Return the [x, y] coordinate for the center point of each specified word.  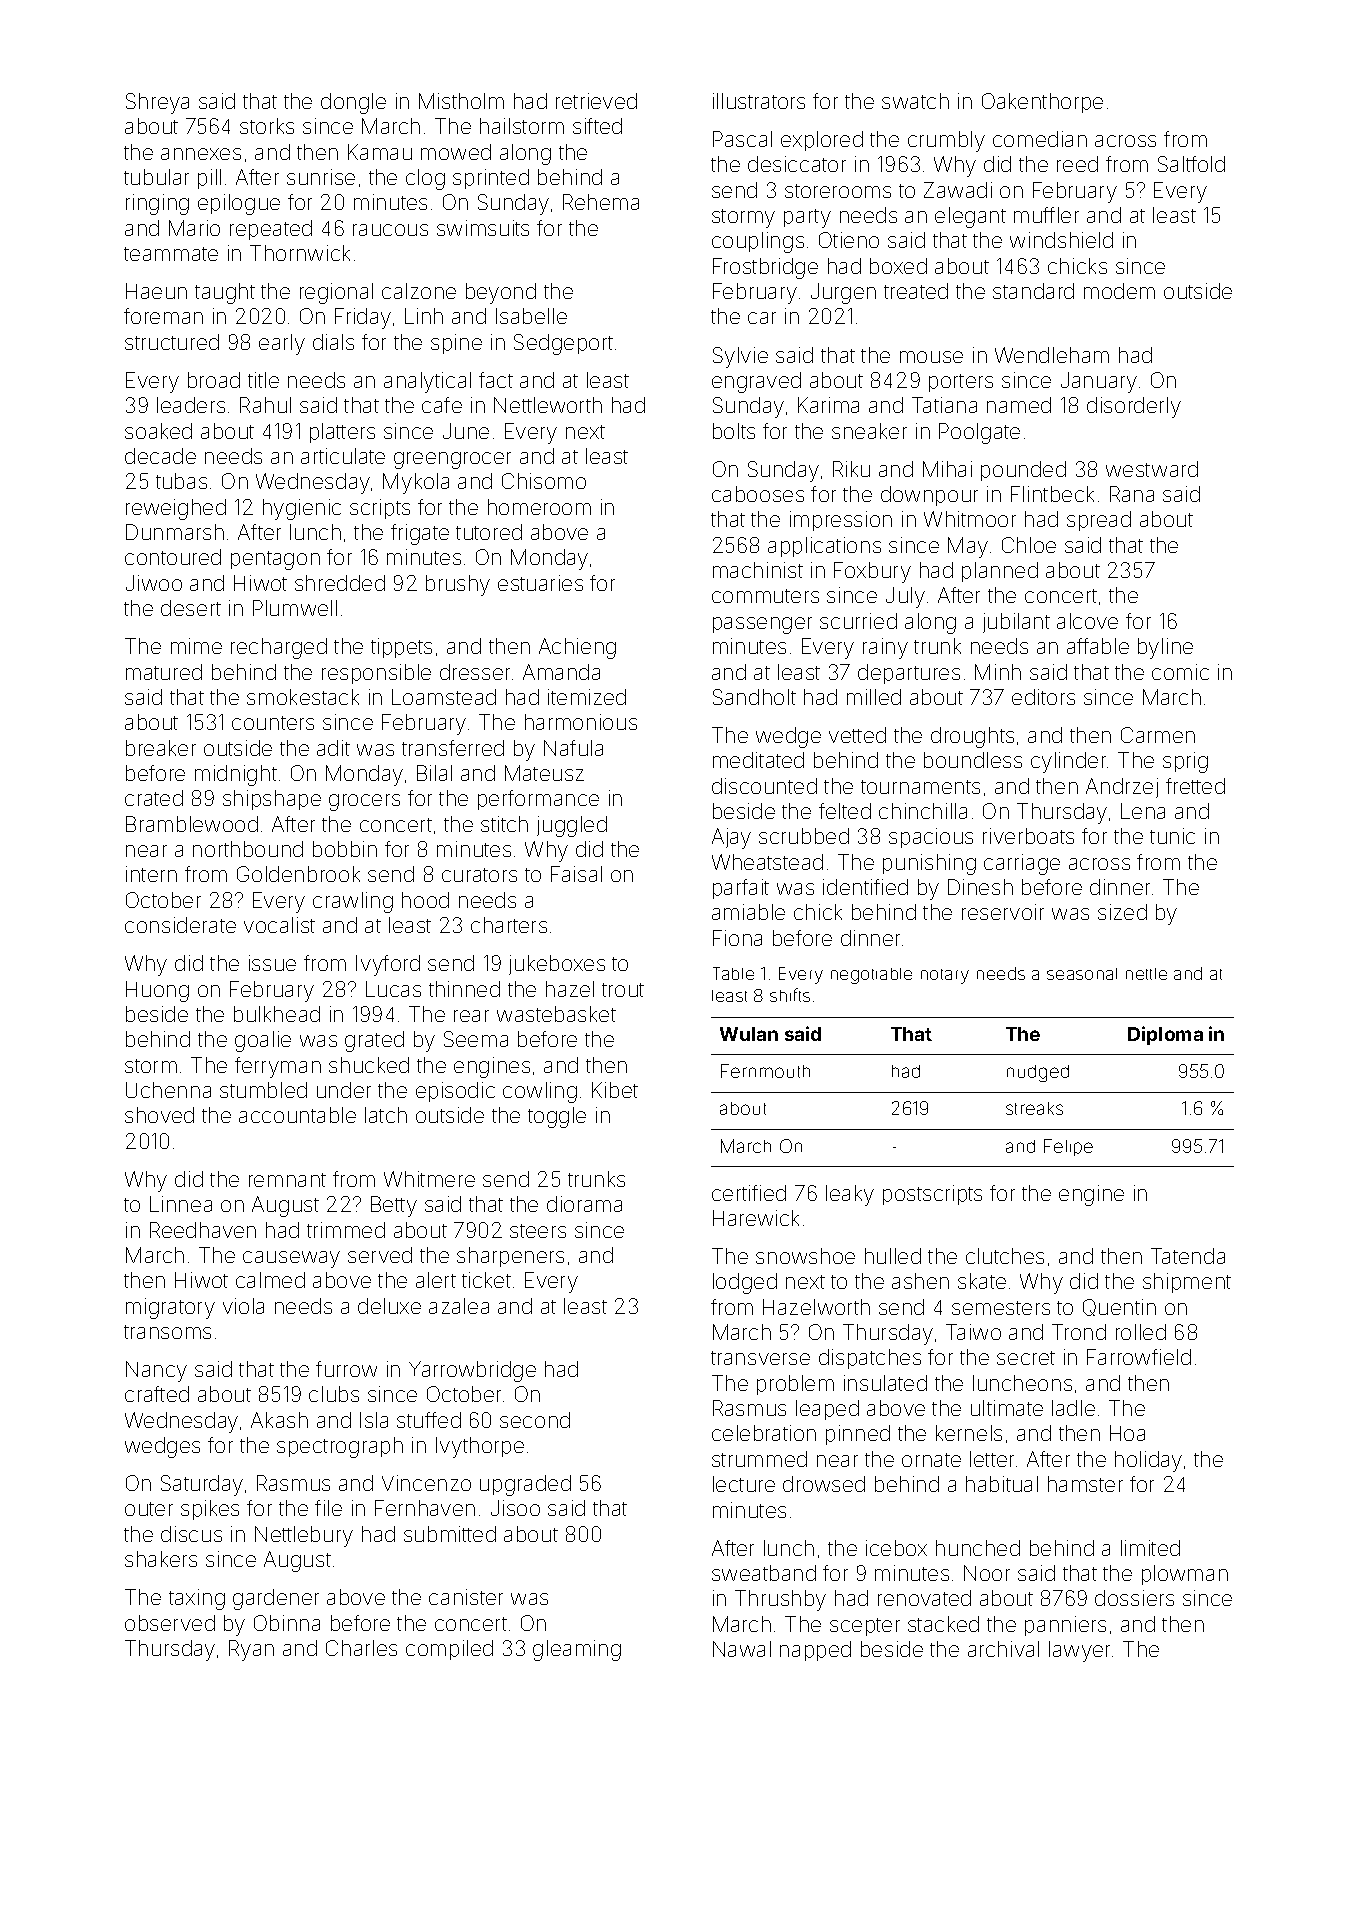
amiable [748, 912]
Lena [1143, 811]
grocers [364, 802]
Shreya [157, 103]
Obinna [287, 1623]
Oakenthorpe [1042, 103]
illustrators [759, 101]
